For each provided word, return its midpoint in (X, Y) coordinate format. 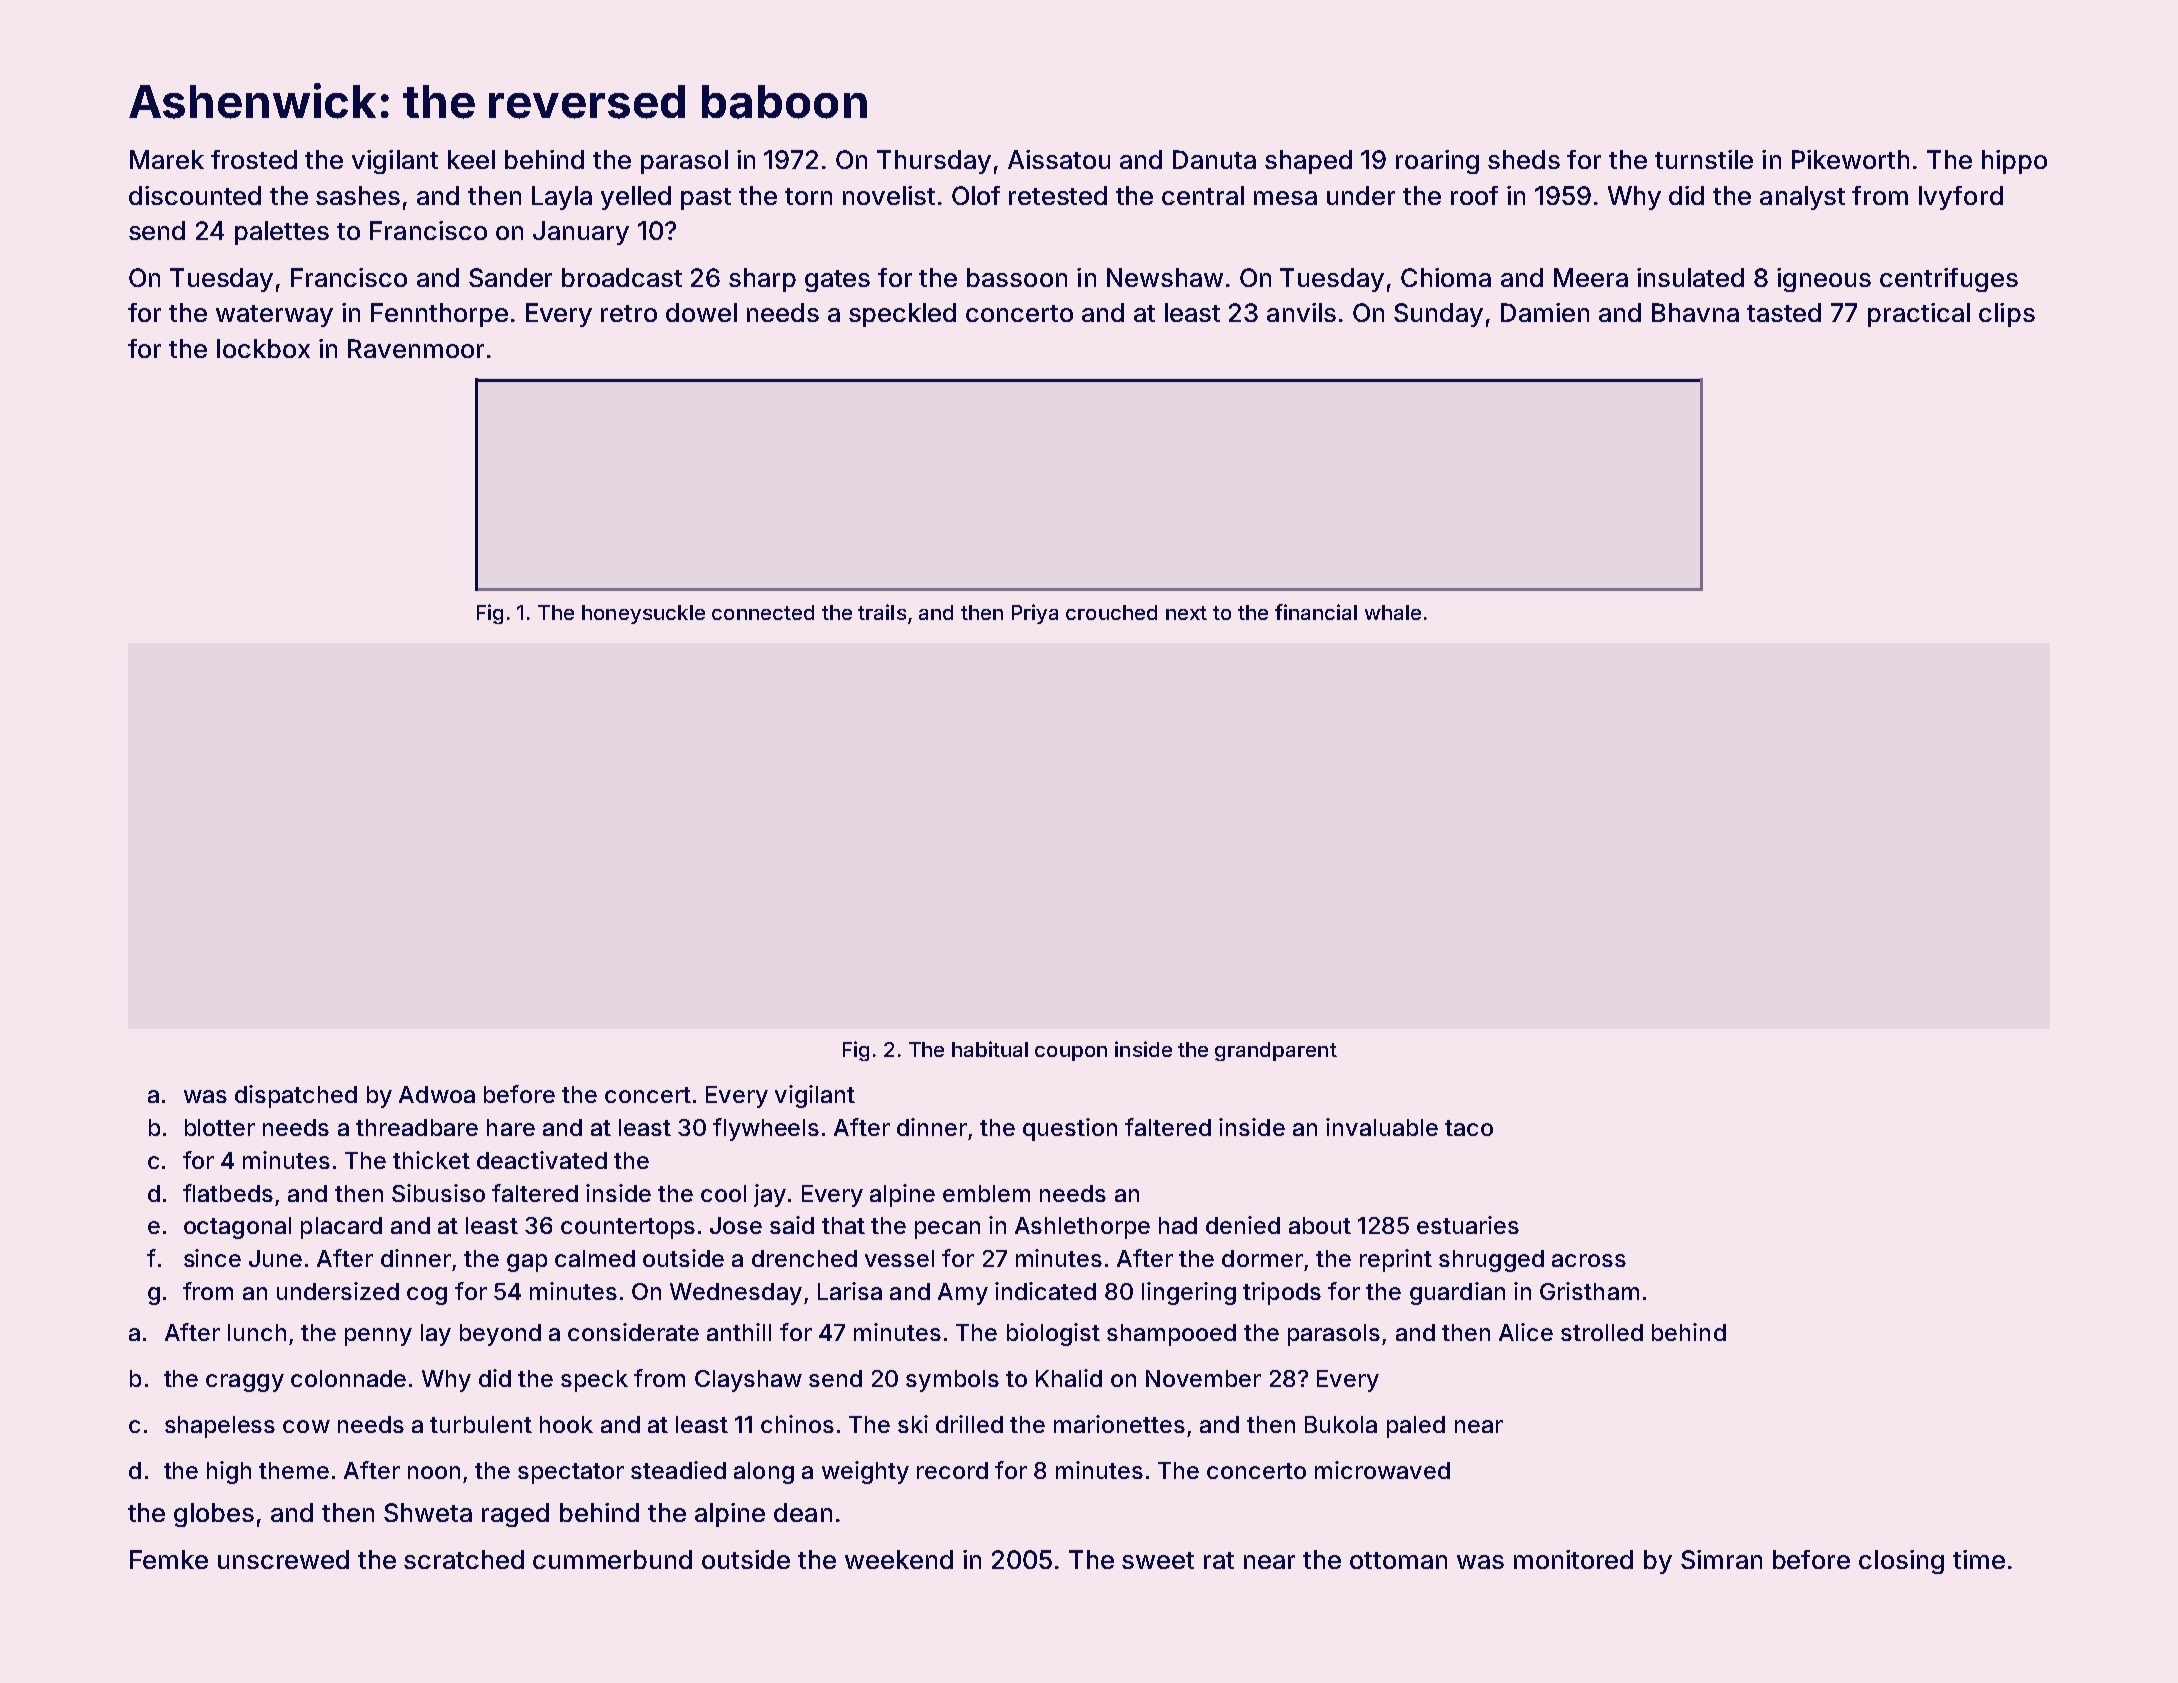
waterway (274, 316)
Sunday (1438, 315)
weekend (899, 1559)
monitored (1573, 1559)
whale (1393, 612)
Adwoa (437, 1094)
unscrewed (283, 1559)
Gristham (1589, 1291)
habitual (990, 1049)
